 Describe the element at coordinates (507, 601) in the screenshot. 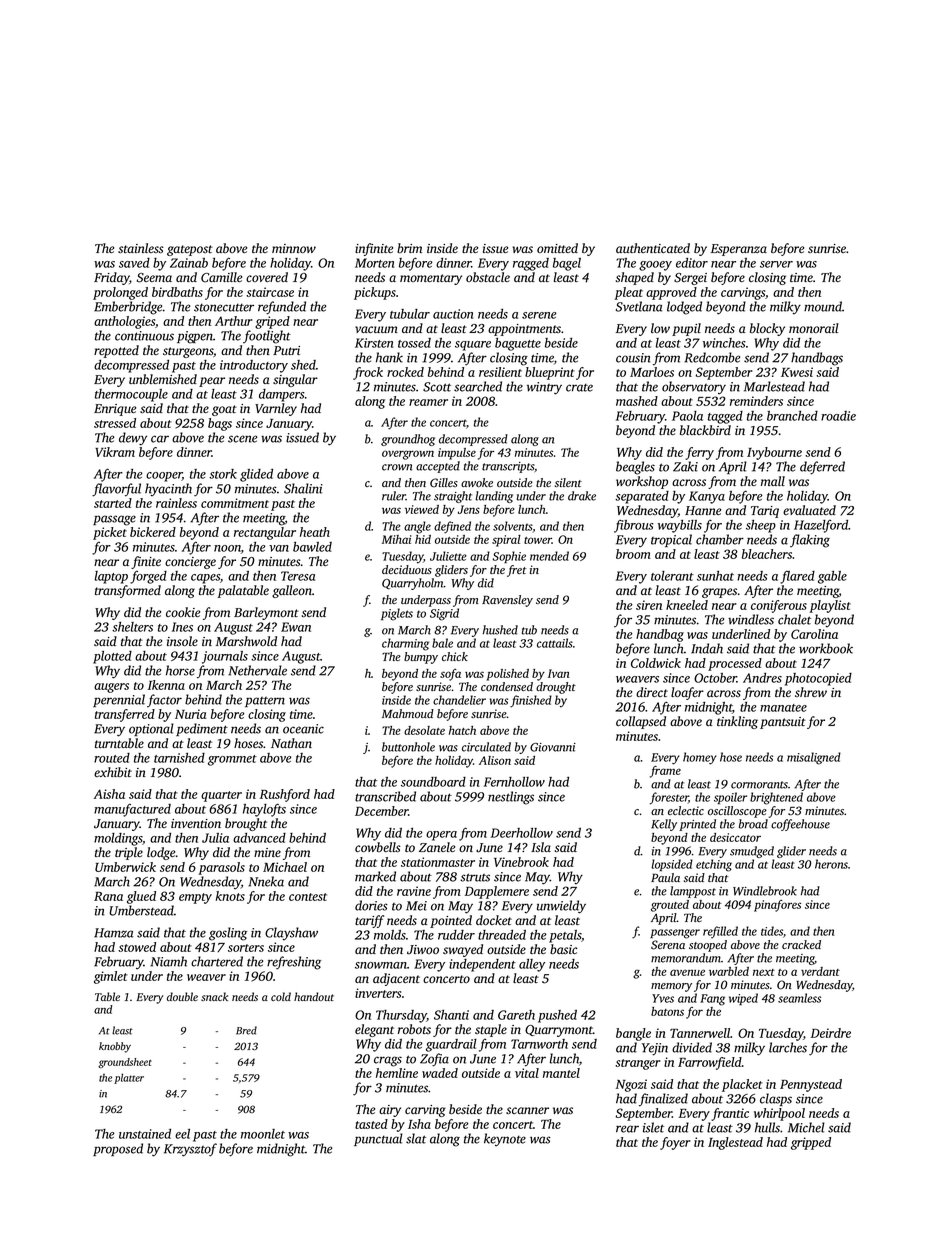

I see `Ravensley` at that location.
